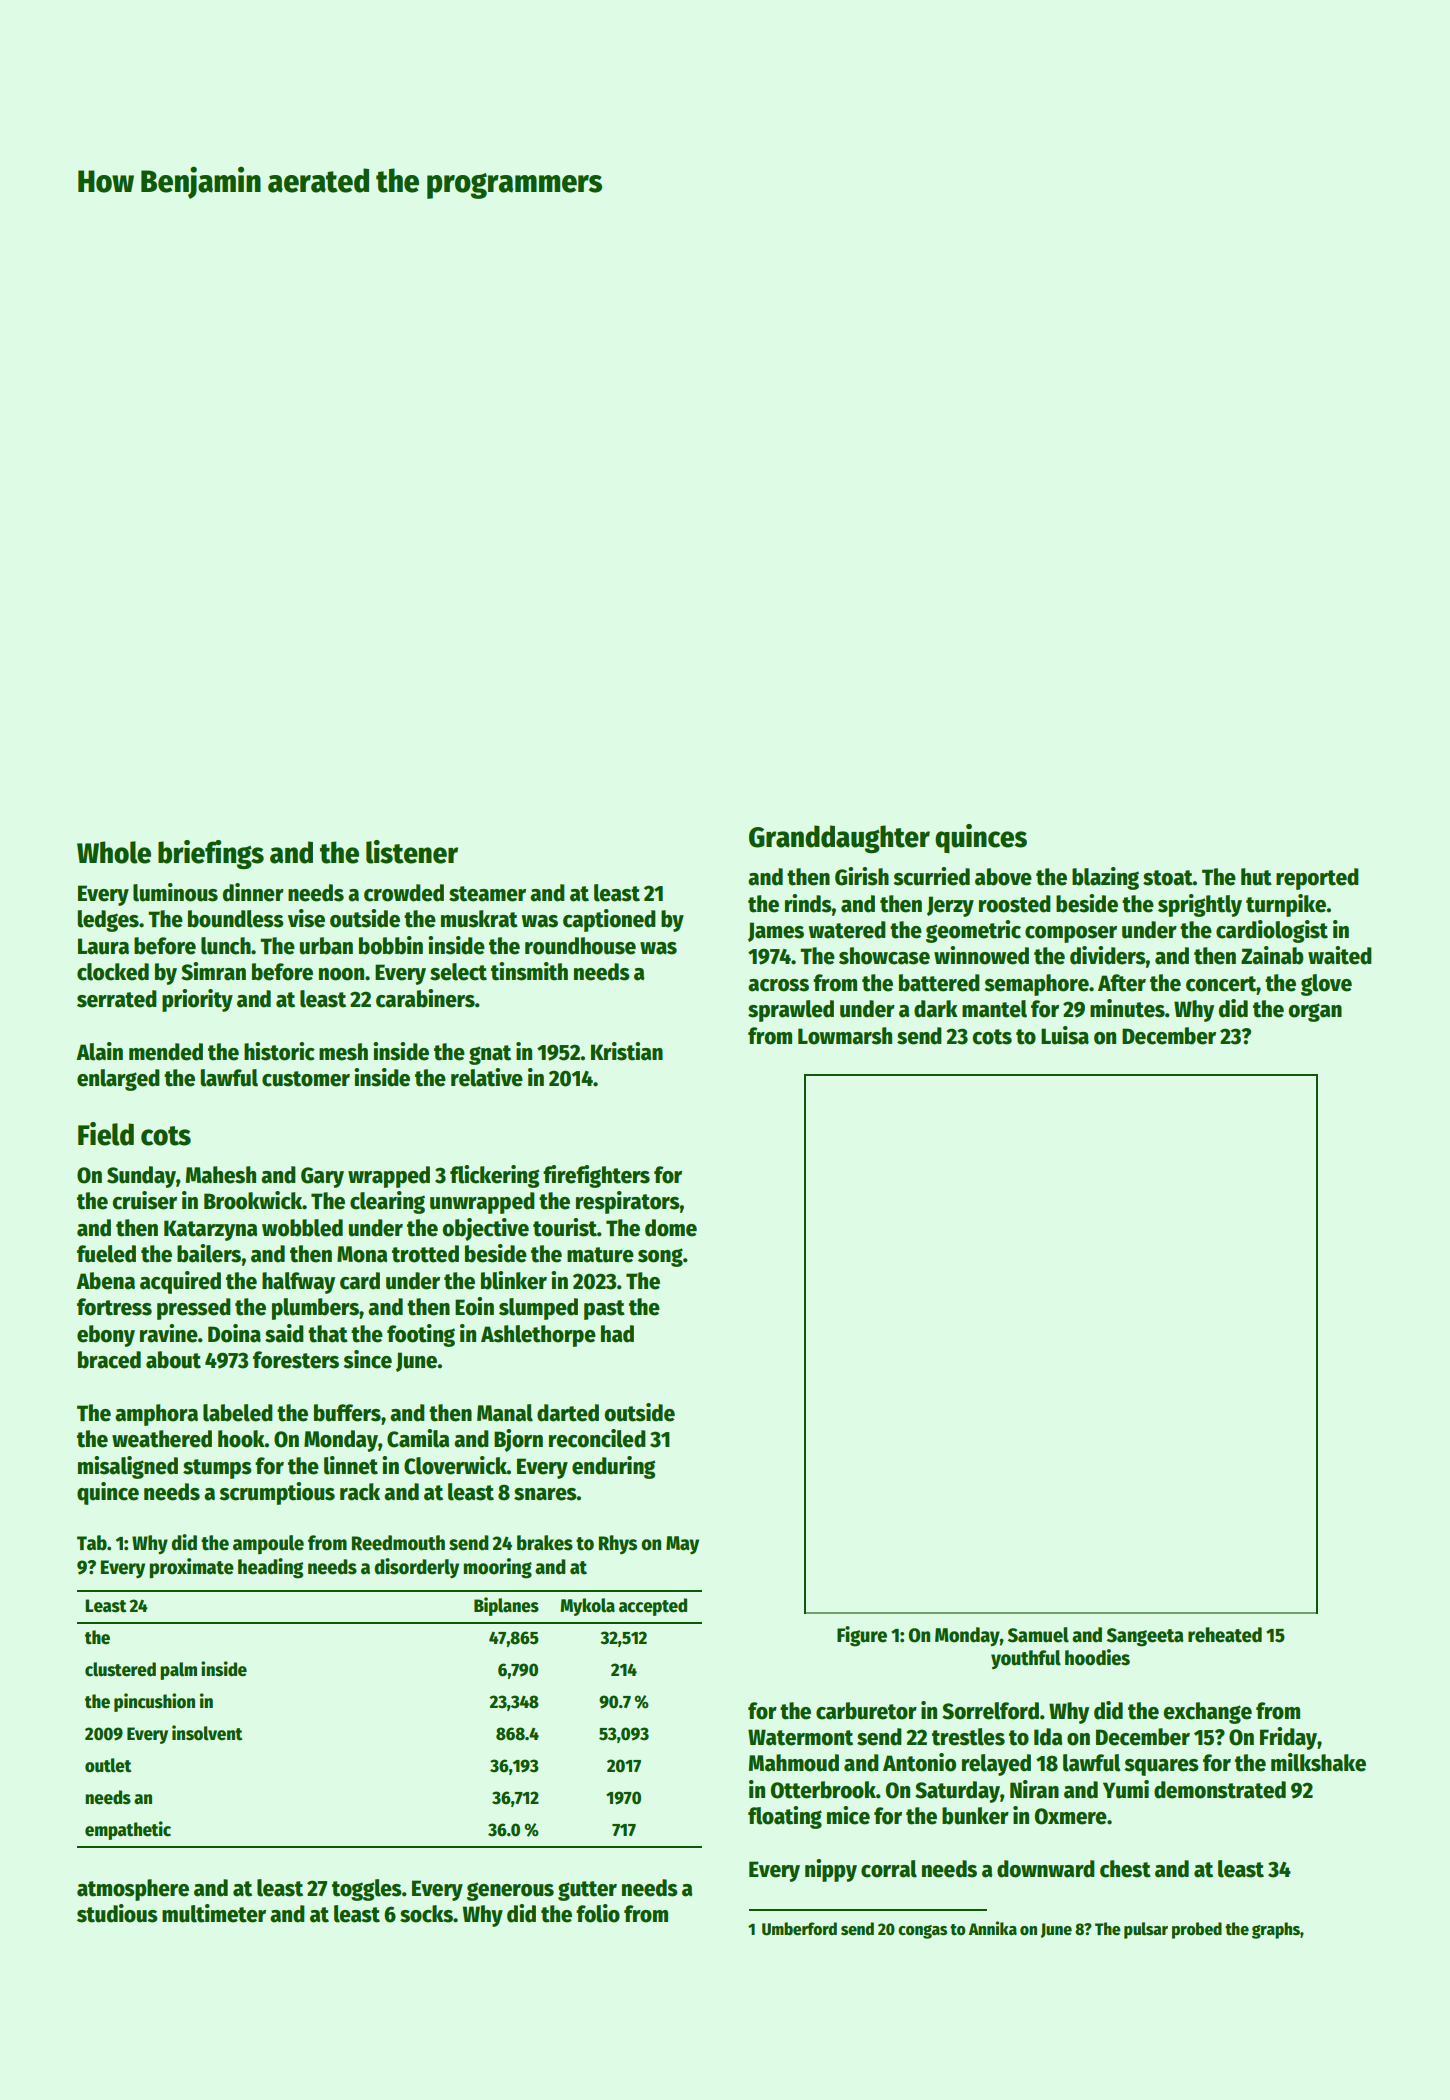 Image resolution: width=1450 pixels, height=2100 pixels. What do you see at coordinates (565, 1227) in the screenshot?
I see `tourist` at bounding box center [565, 1227].
